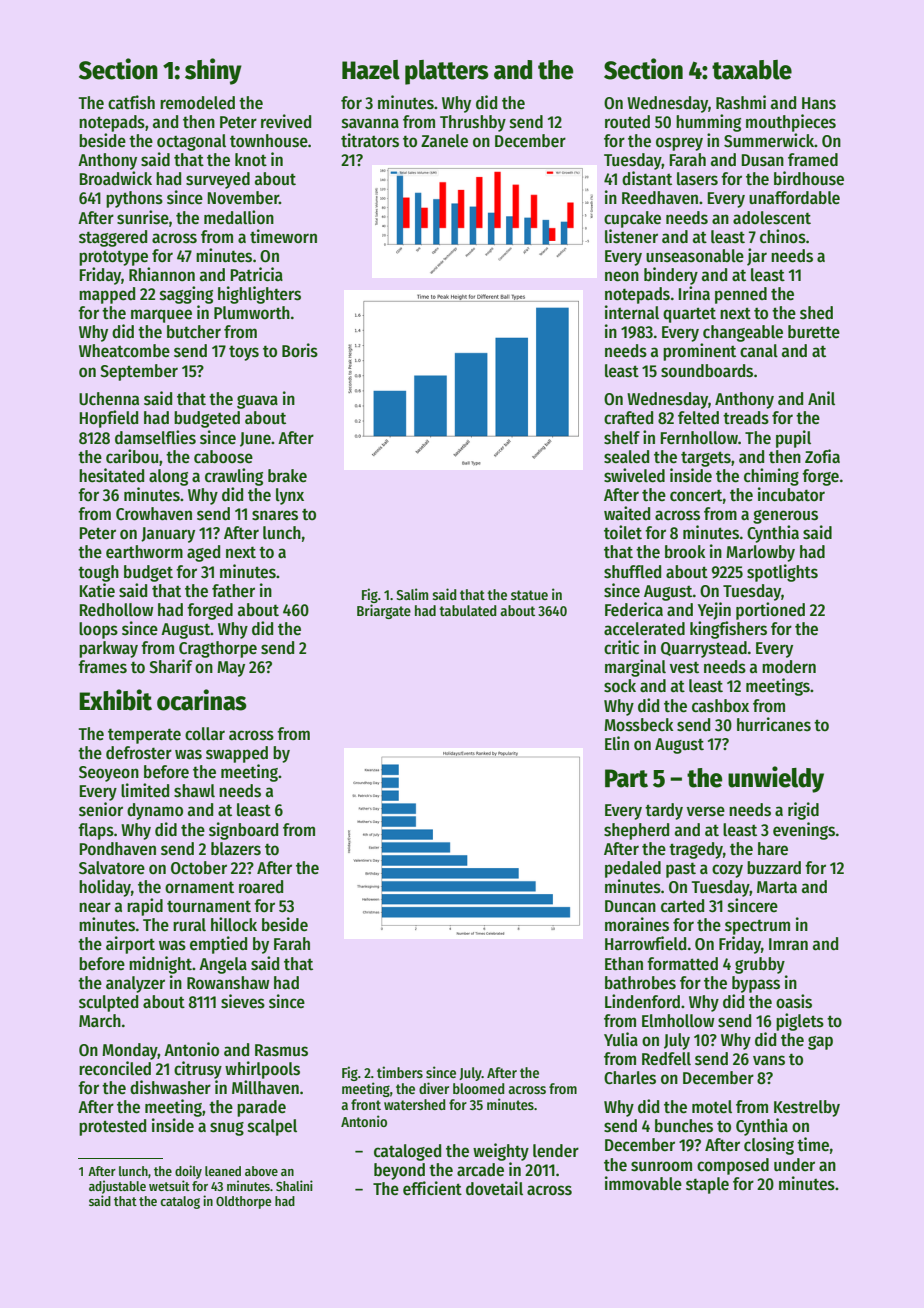 The height and width of the document is (1308, 924). What do you see at coordinates (752, 70) in the document?
I see `taxable` at bounding box center [752, 70].
